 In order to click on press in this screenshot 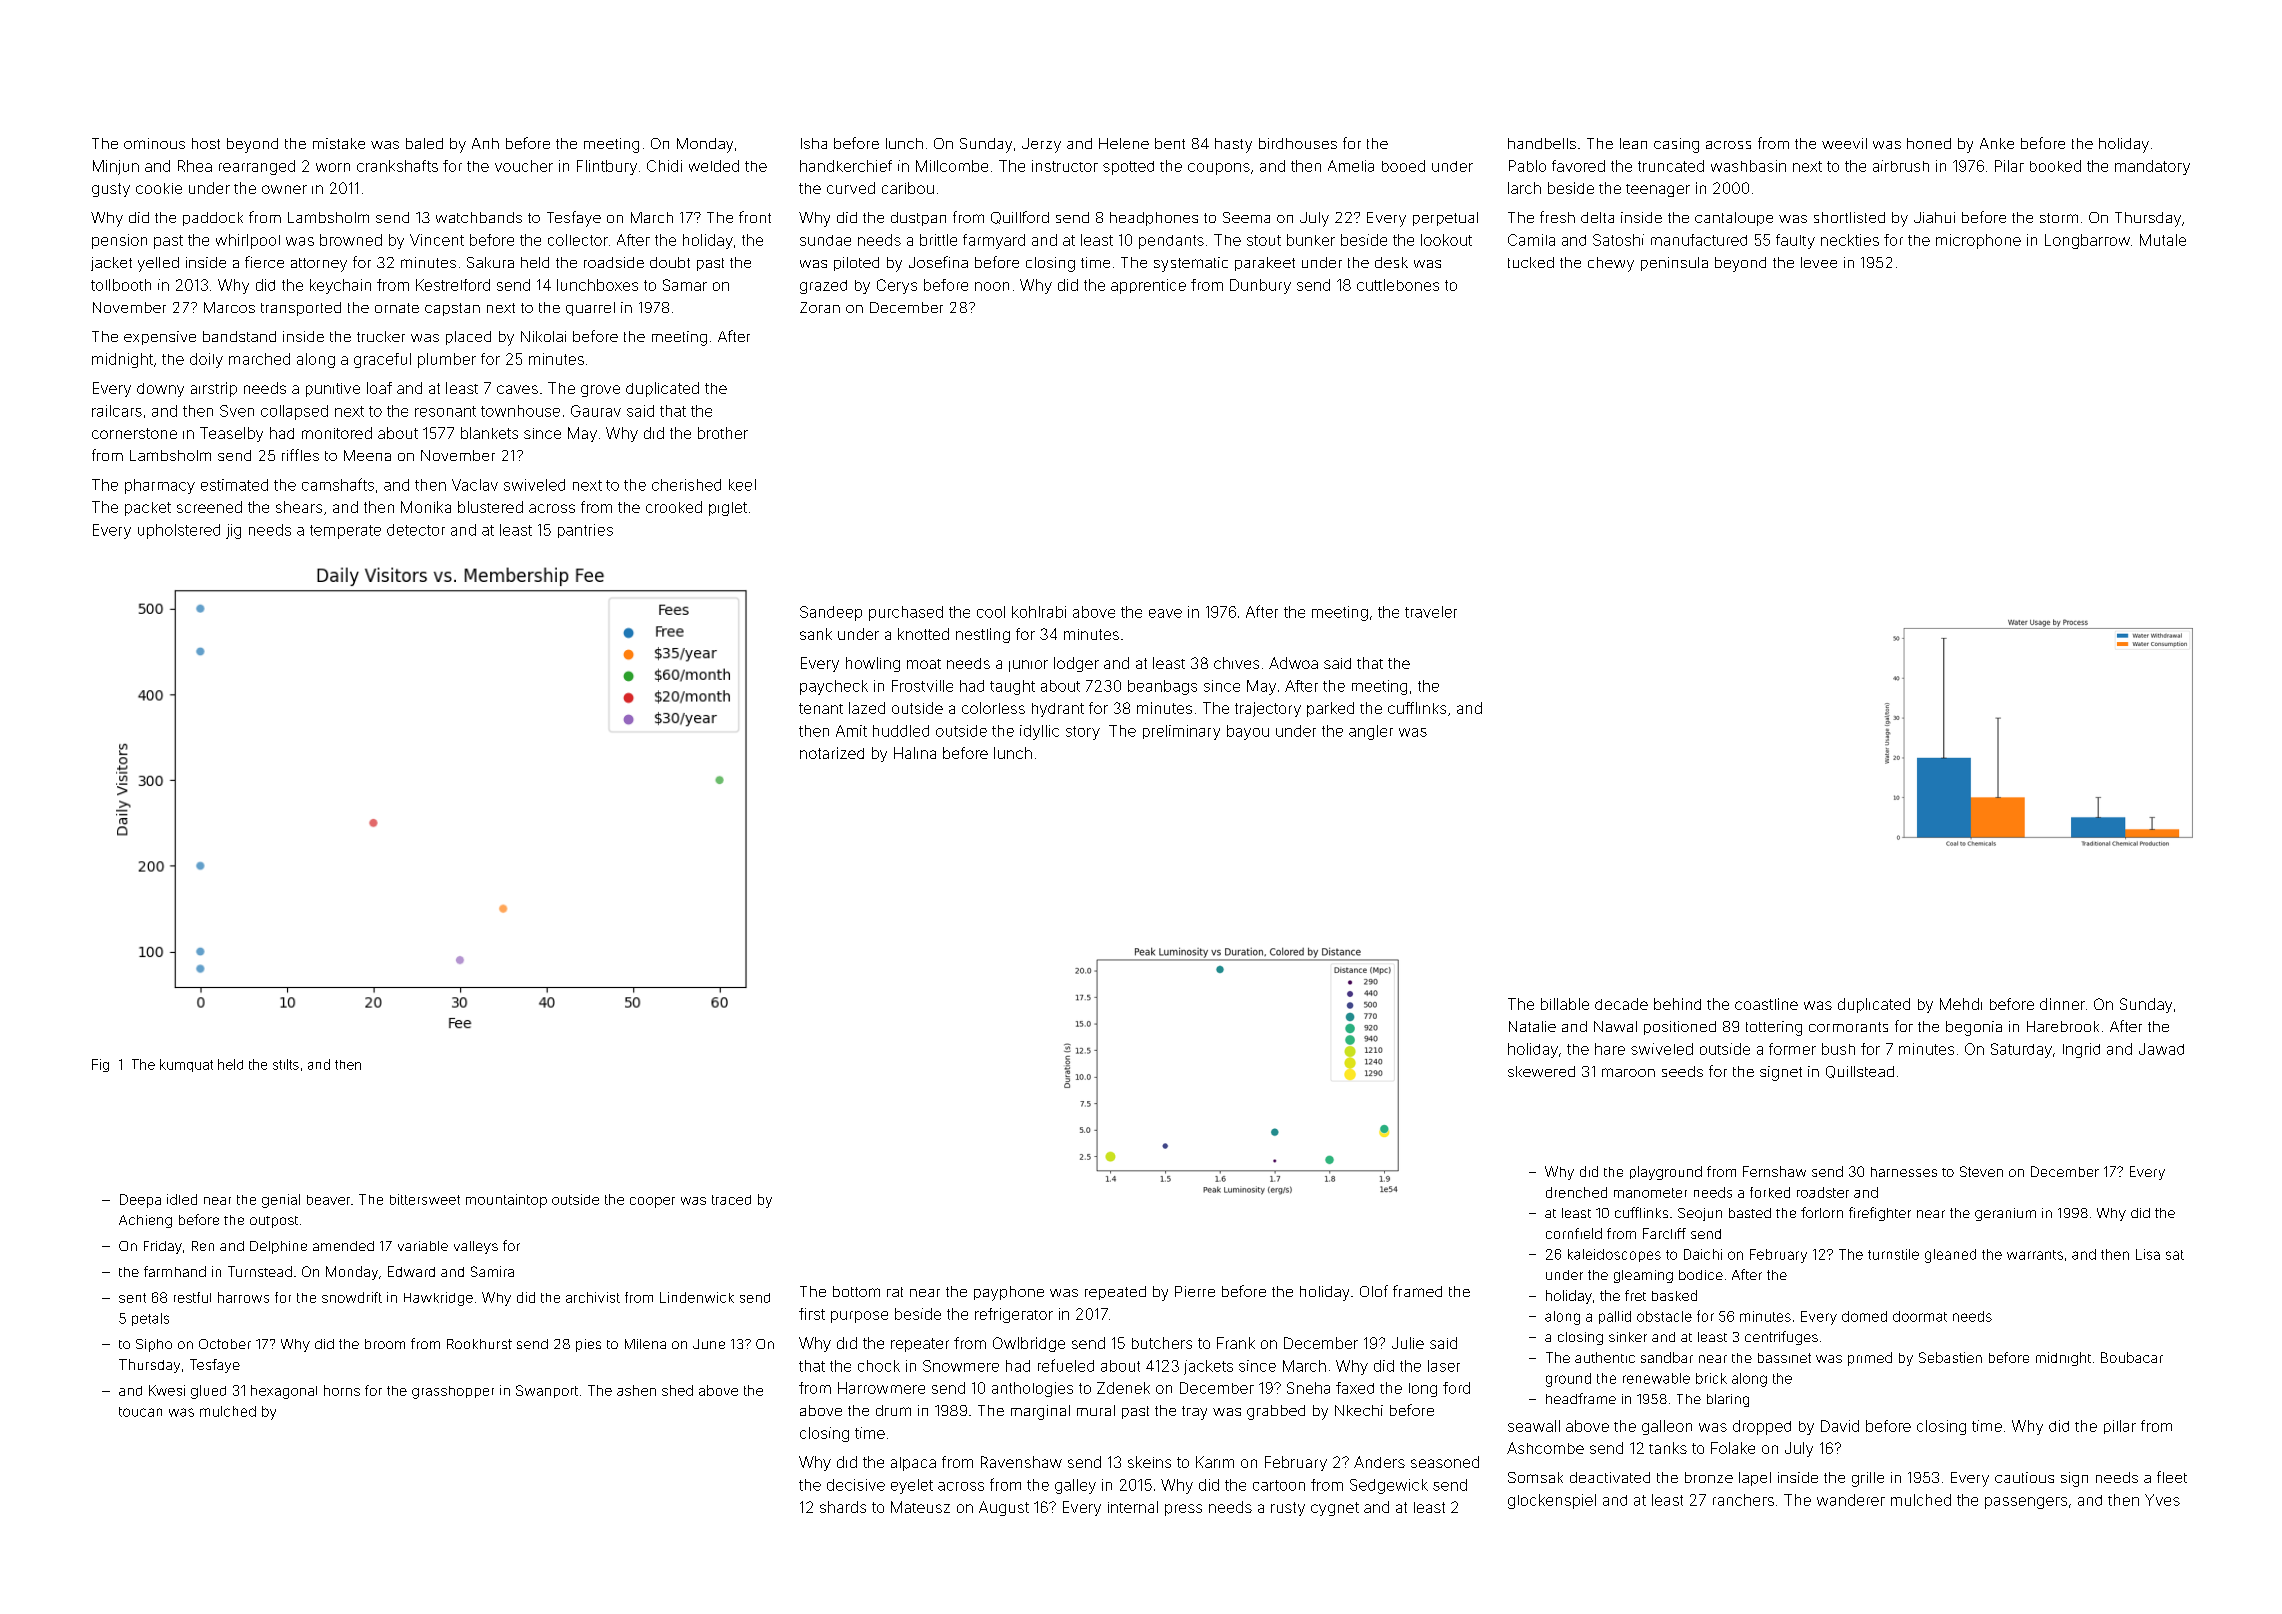, I will do `click(1183, 1510)`.
